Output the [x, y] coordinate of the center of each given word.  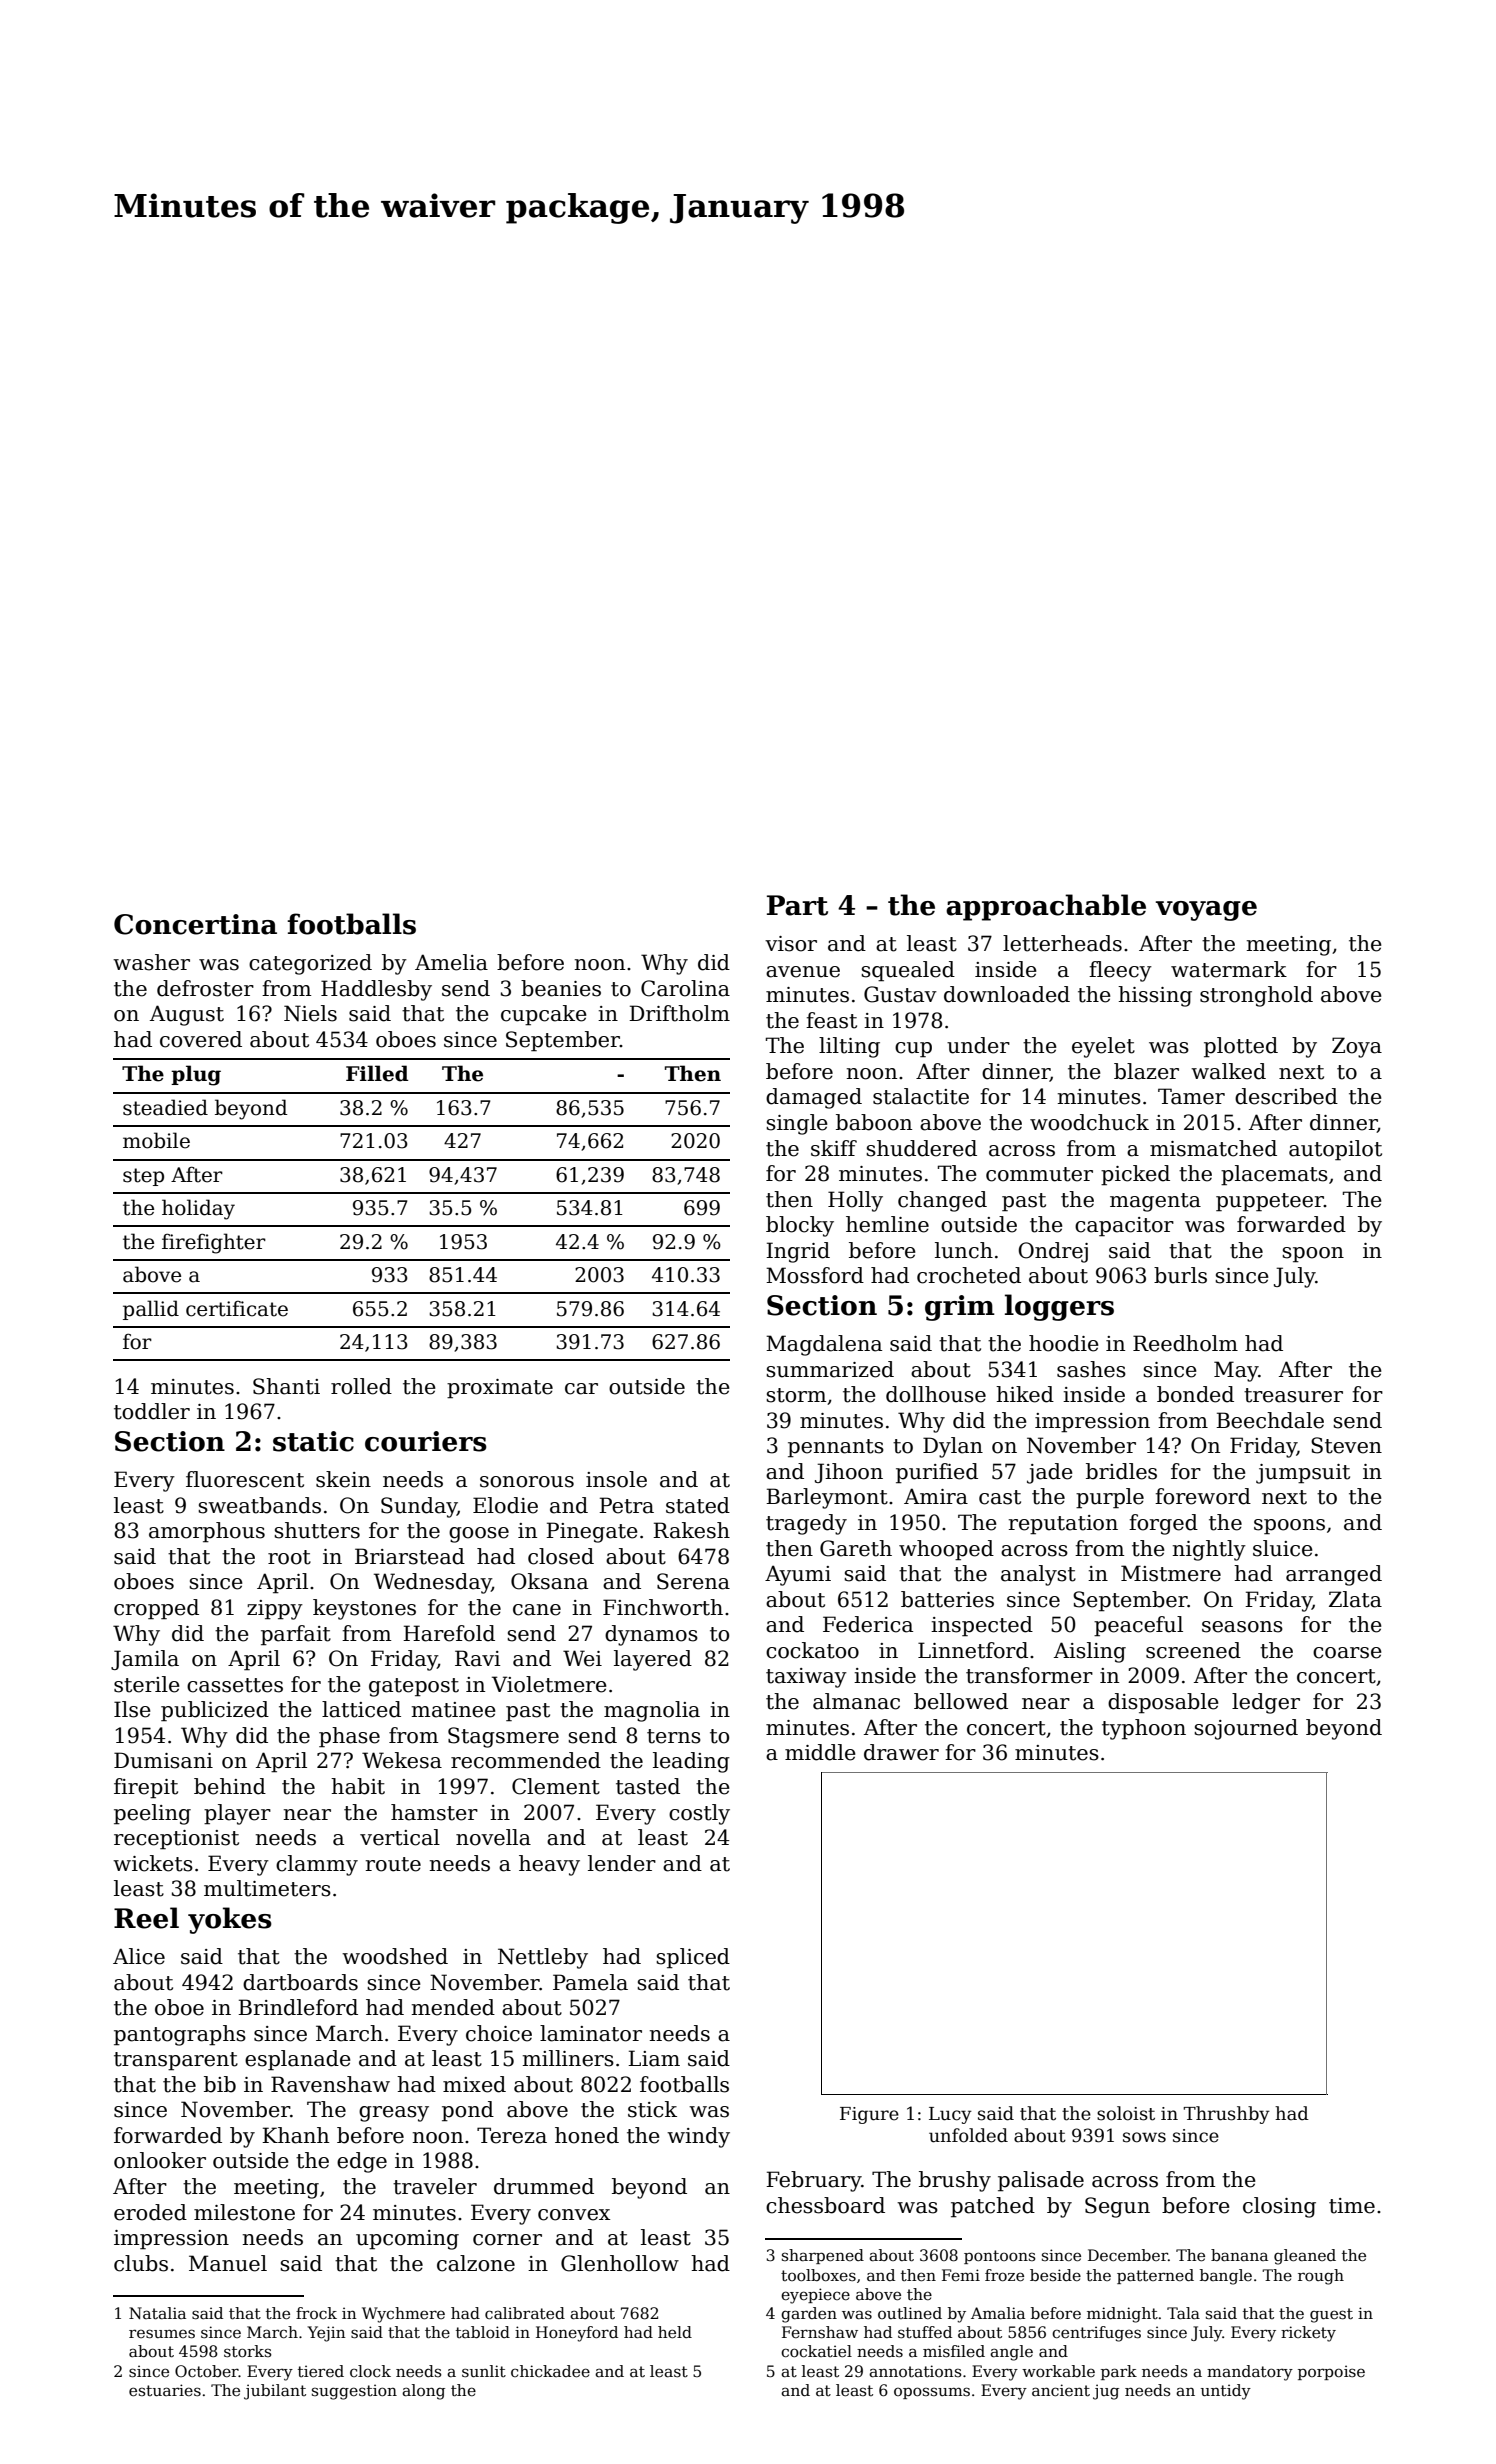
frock [316, 2313]
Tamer [1191, 1096]
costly [699, 1814]
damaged [814, 1098]
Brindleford [298, 2007]
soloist [1126, 2113]
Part [797, 905]
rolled [361, 1386]
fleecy [1120, 971]
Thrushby [1226, 2115]
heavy [549, 1865]
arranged [1334, 1575]
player [237, 1814]
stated [698, 1505]
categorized [310, 964]
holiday [198, 1209]
